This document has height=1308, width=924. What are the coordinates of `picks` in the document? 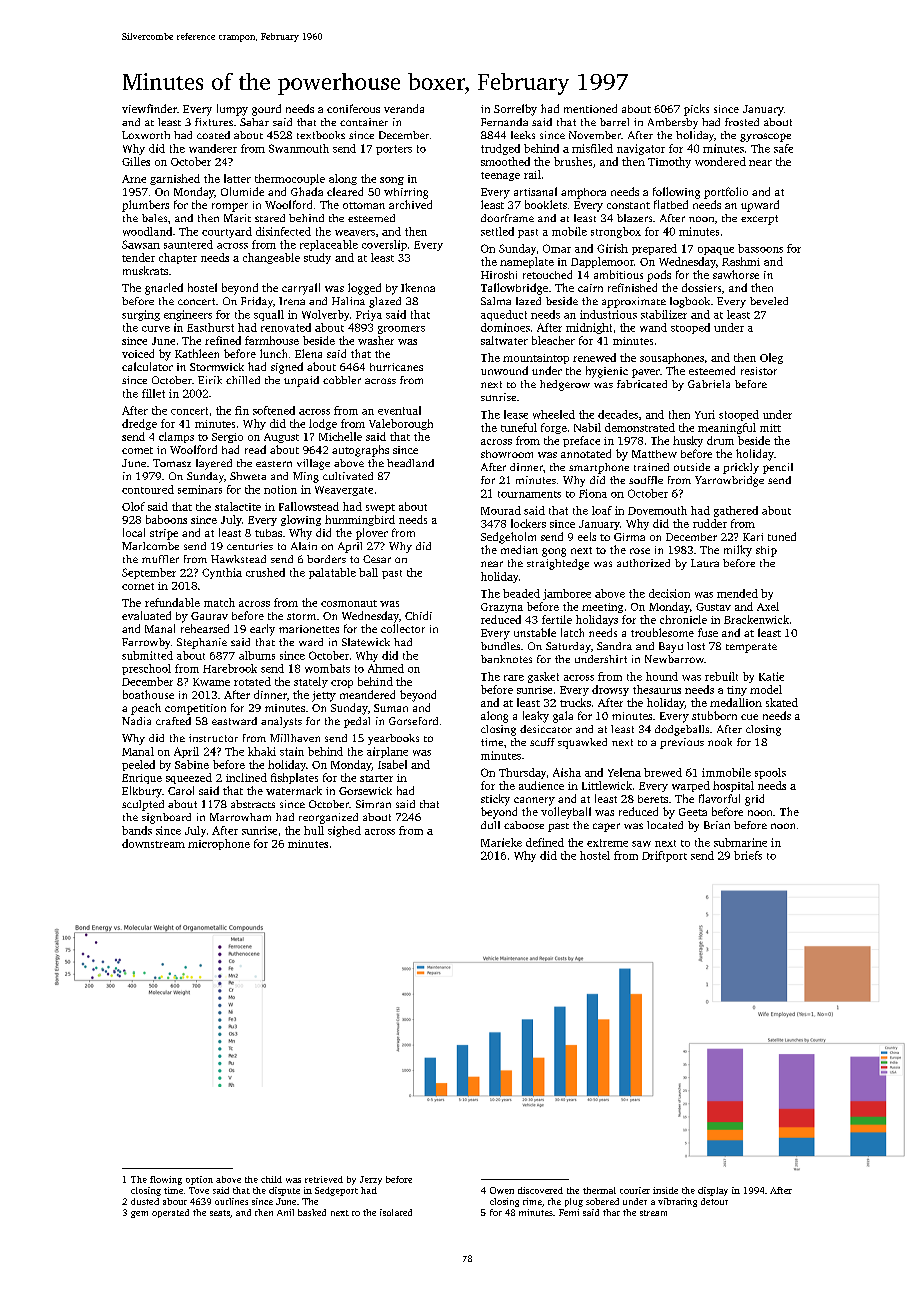 It's located at (696, 110).
